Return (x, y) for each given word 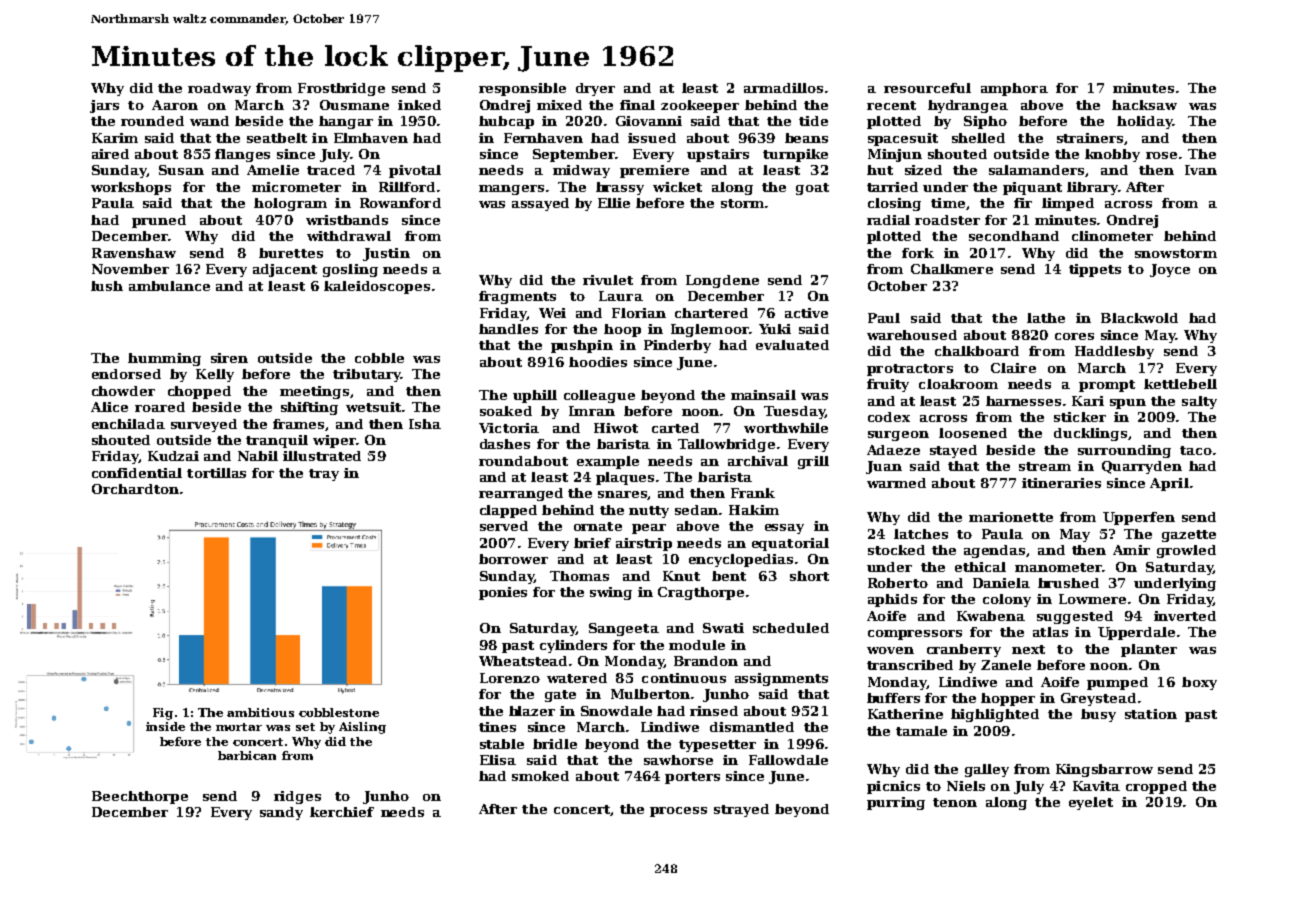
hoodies (598, 362)
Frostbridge (341, 89)
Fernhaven (543, 138)
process (678, 812)
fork (918, 253)
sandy (281, 813)
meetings (314, 392)
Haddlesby (1114, 352)
